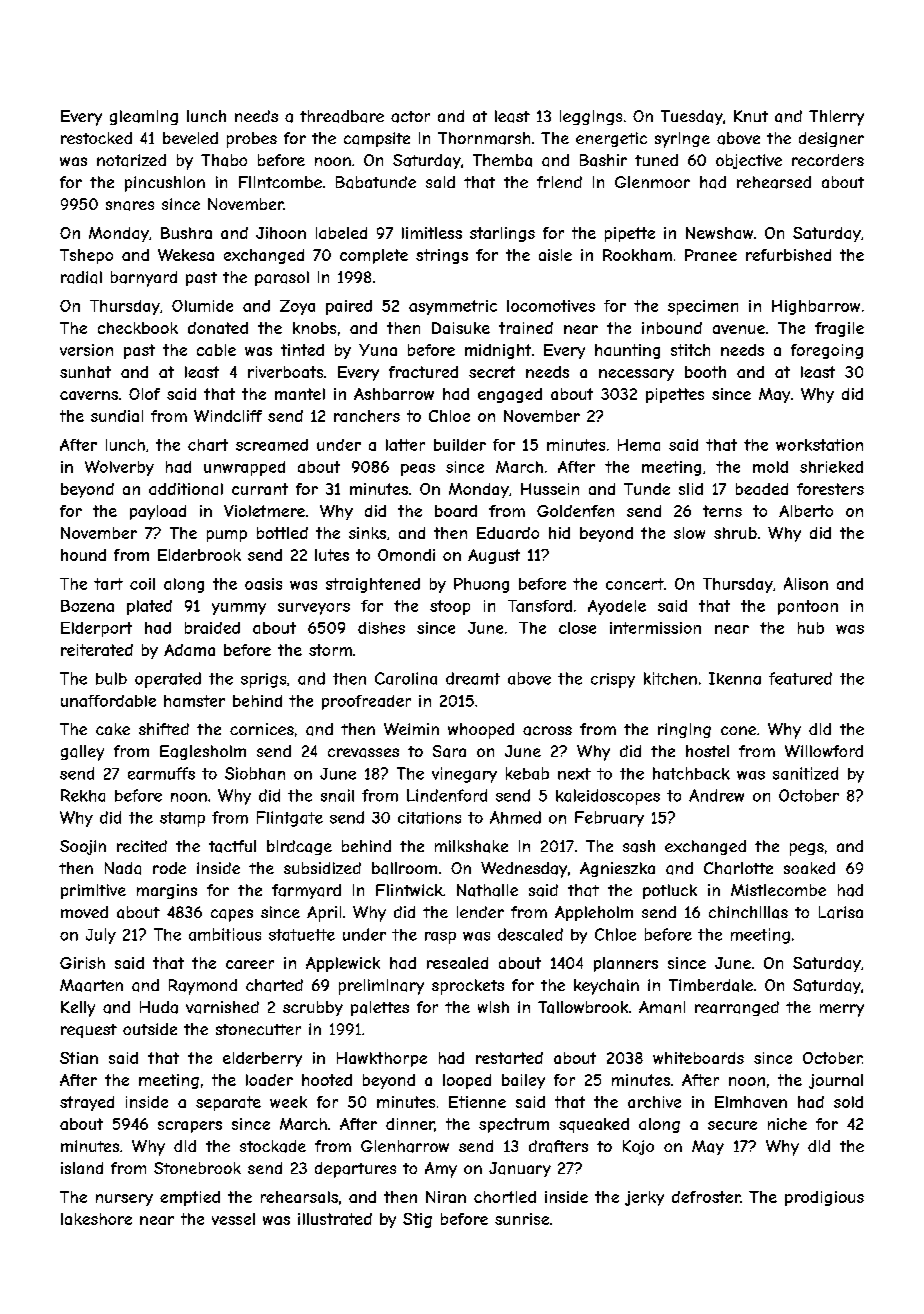 The height and width of the document is (1314, 924). What do you see at coordinates (203, 987) in the document?
I see `Raymond` at bounding box center [203, 987].
